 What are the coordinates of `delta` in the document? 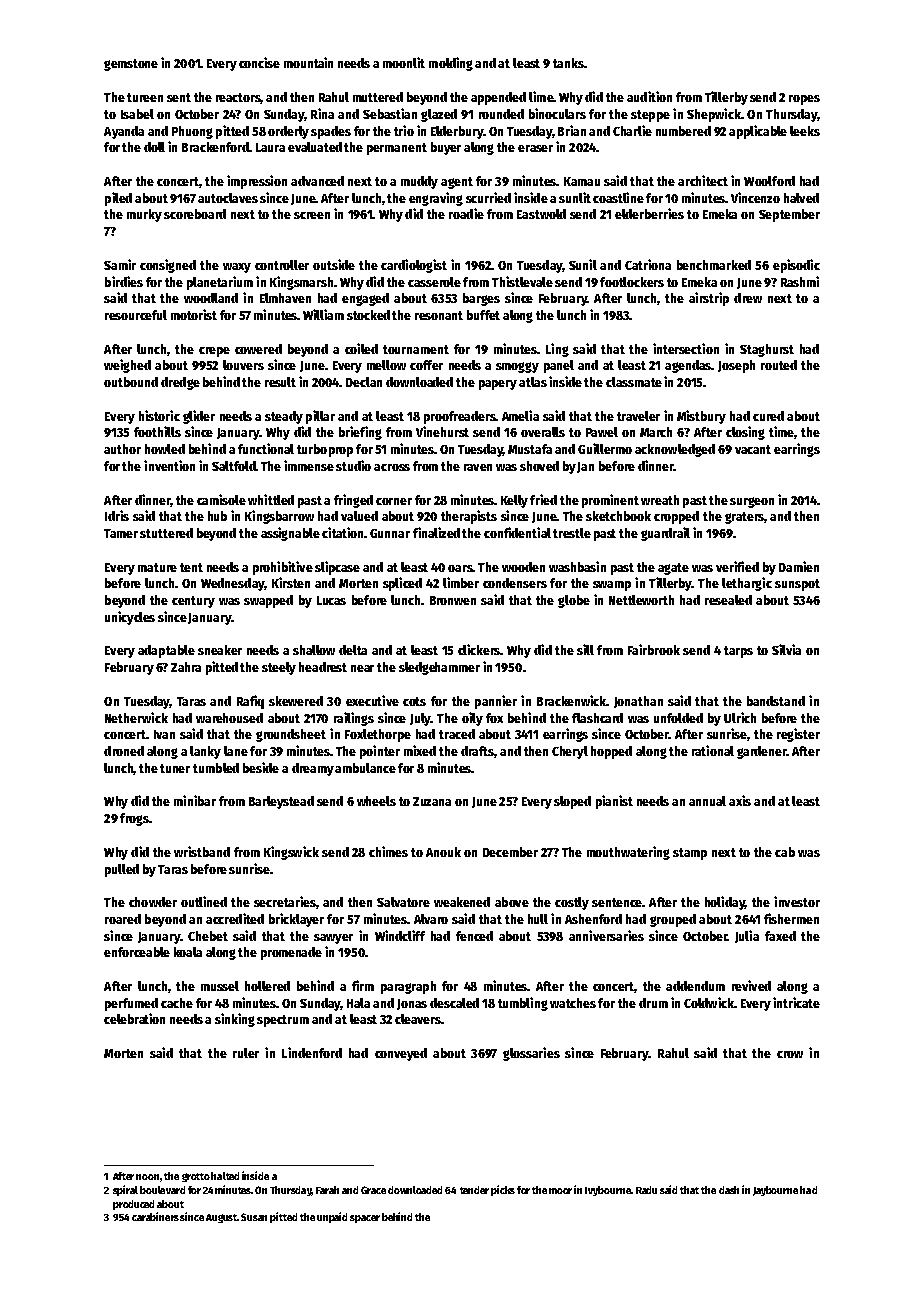 It's located at (353, 650).
